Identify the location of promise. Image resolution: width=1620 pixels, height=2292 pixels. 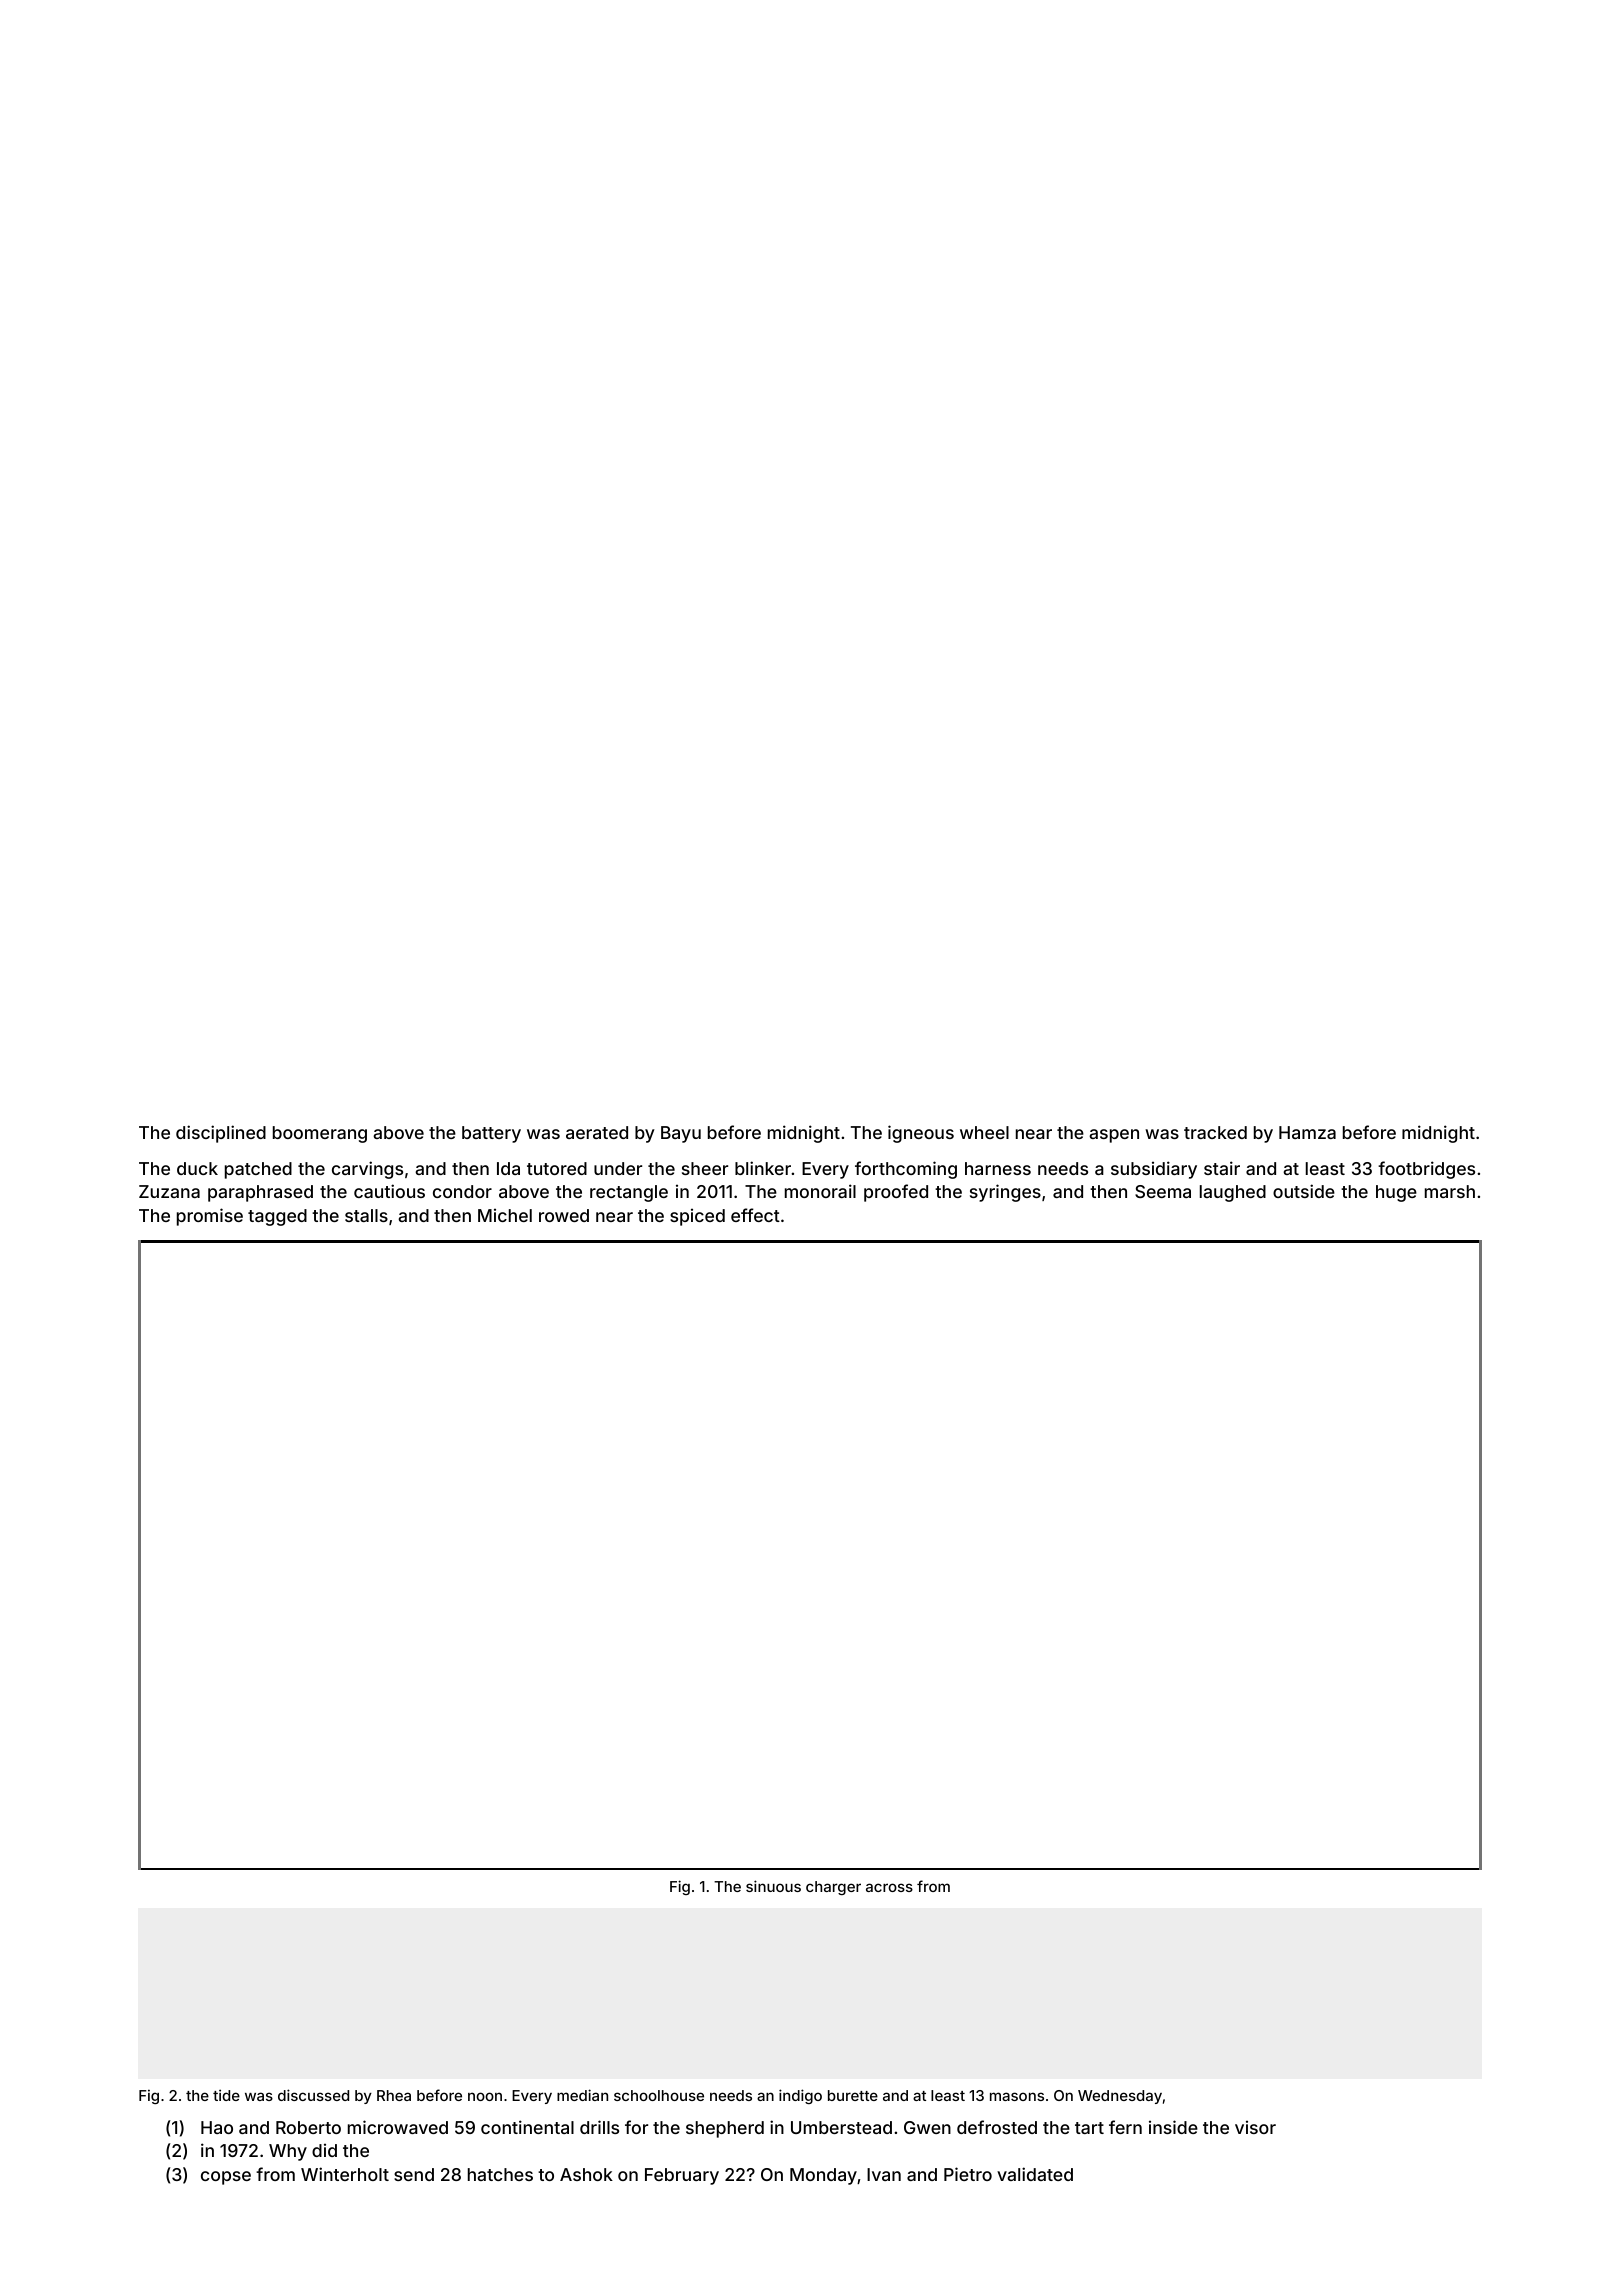
(210, 1217).
